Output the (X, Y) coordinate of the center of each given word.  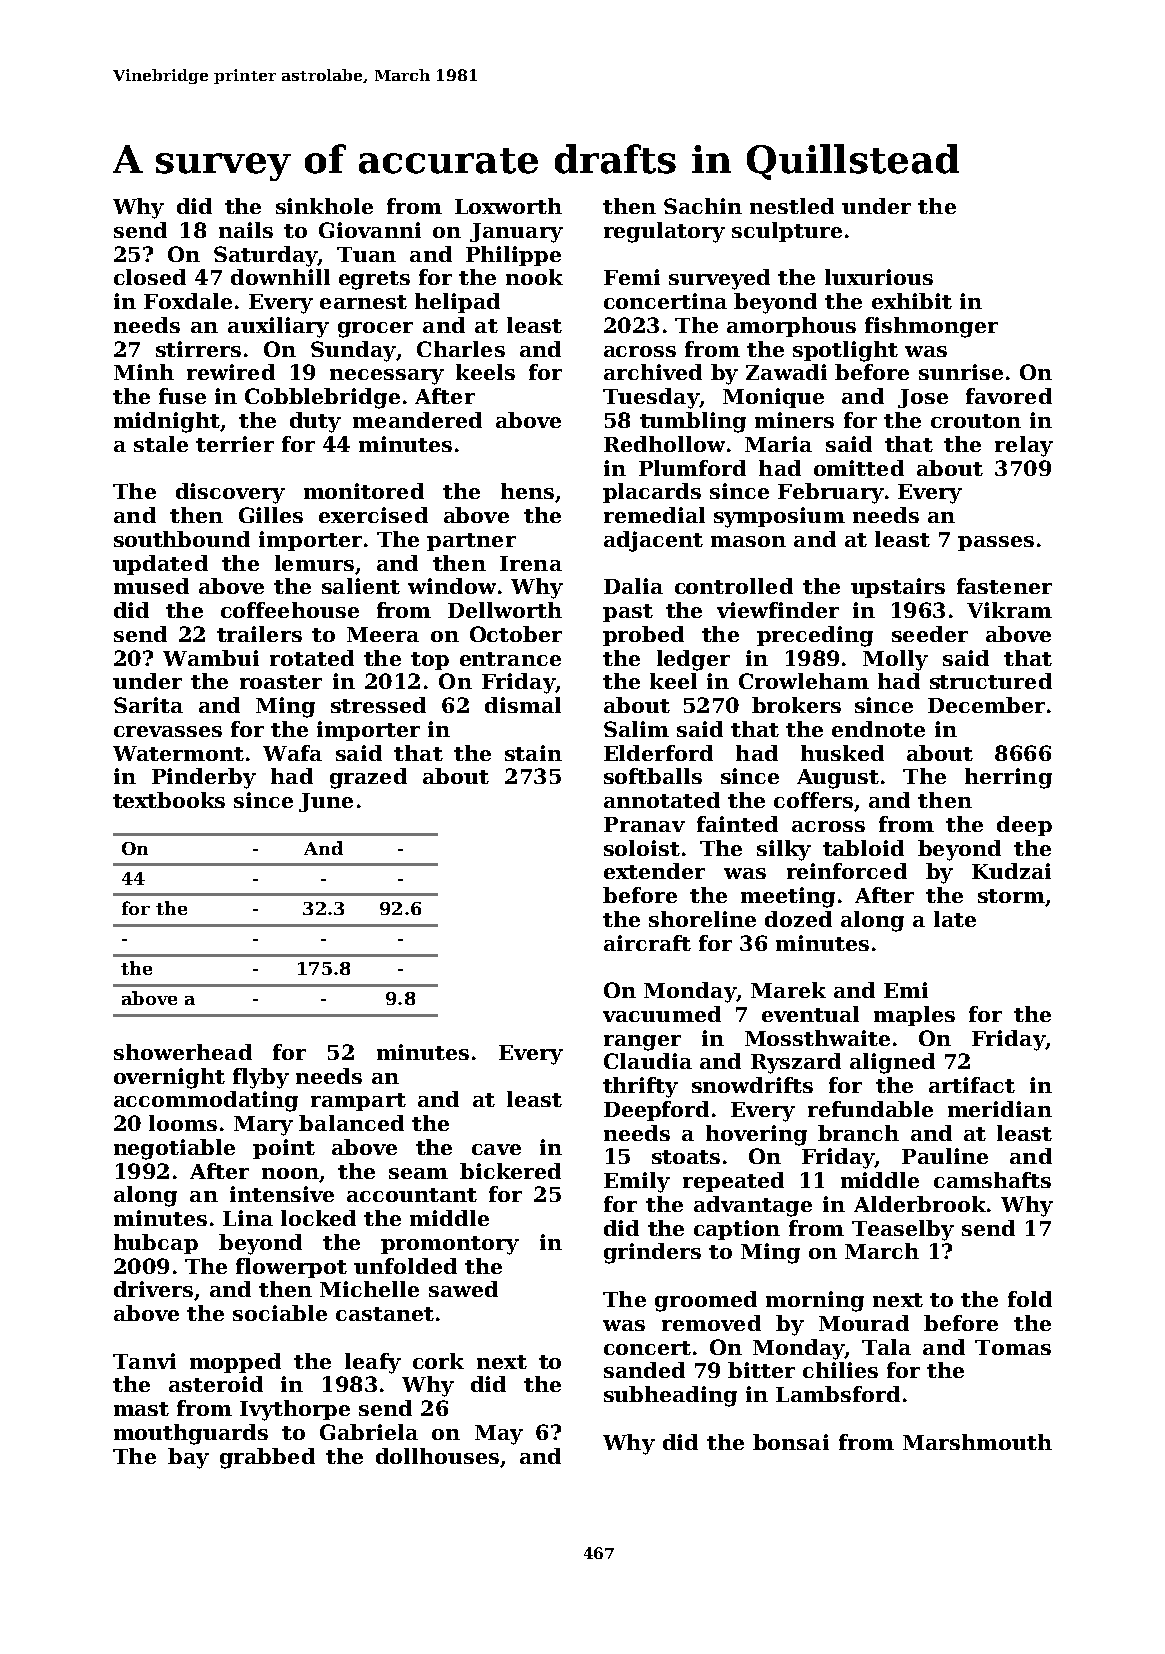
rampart (358, 1102)
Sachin (703, 206)
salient (361, 586)
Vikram (1009, 610)
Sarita (148, 705)
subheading (670, 1396)
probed (643, 636)
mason (748, 541)
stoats (686, 1157)
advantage (753, 1206)
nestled (792, 206)
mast (141, 1409)
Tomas (1013, 1347)
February (831, 493)
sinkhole (324, 206)
